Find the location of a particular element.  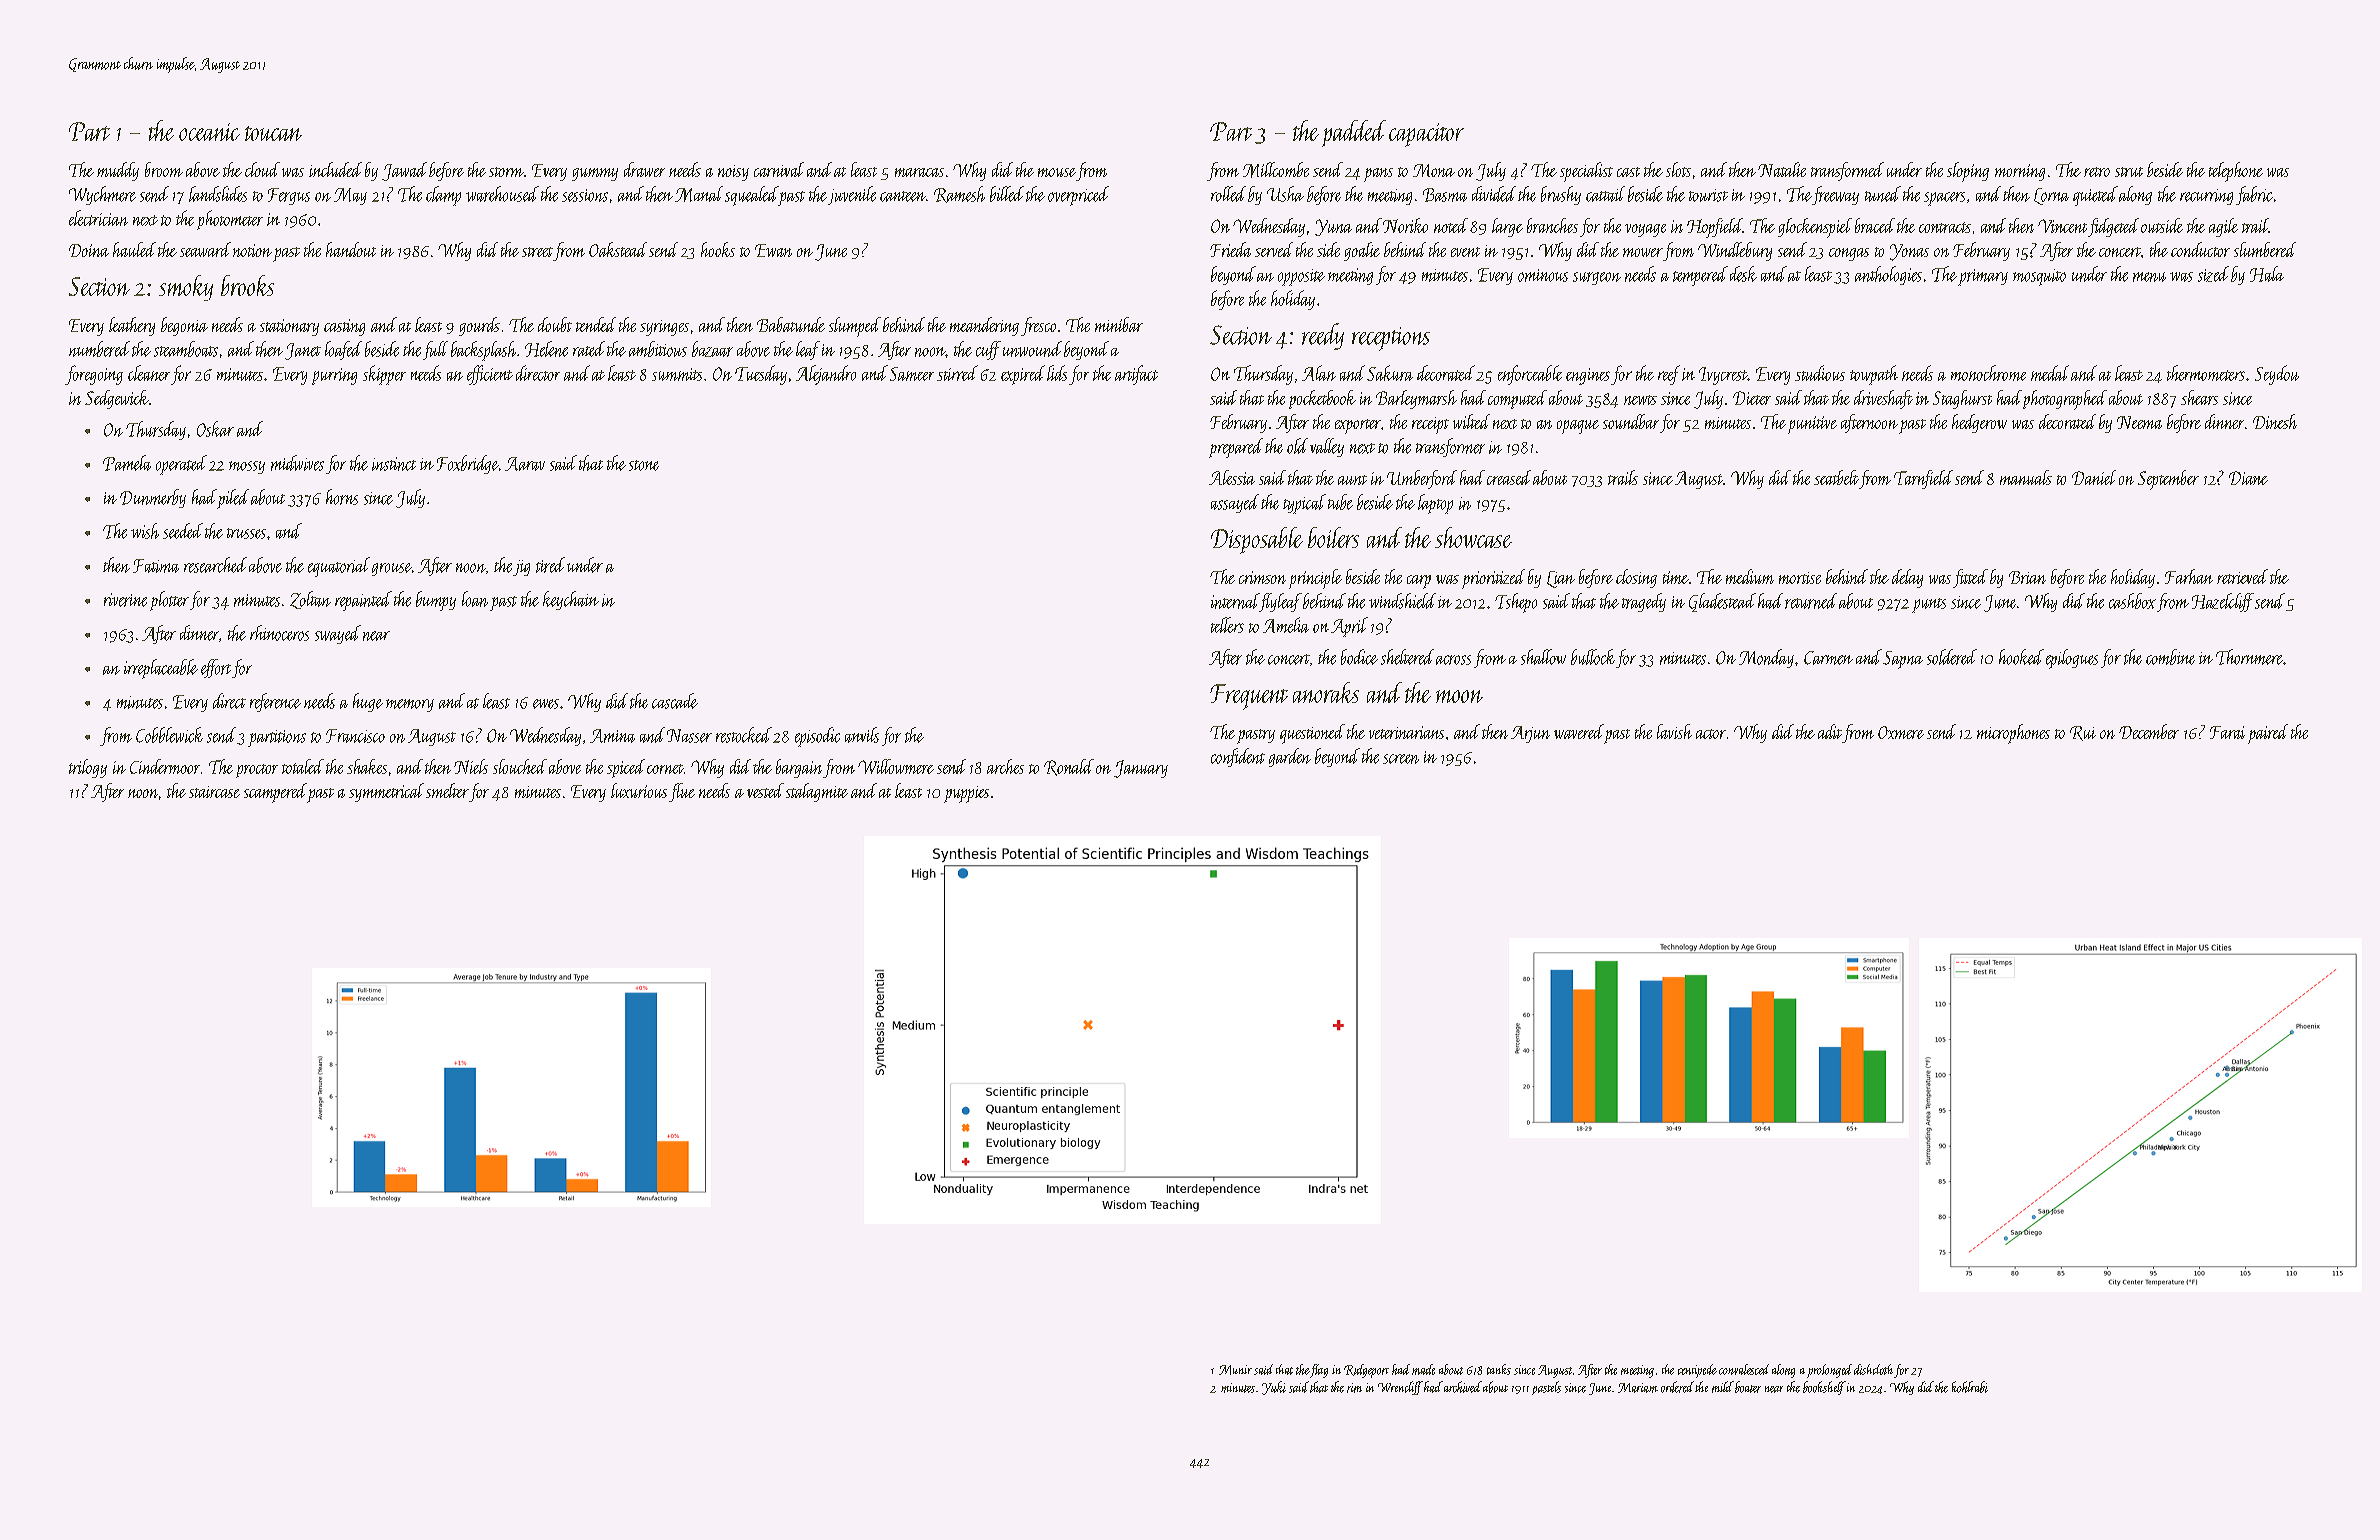

transformed is located at coordinates (1847, 171).
